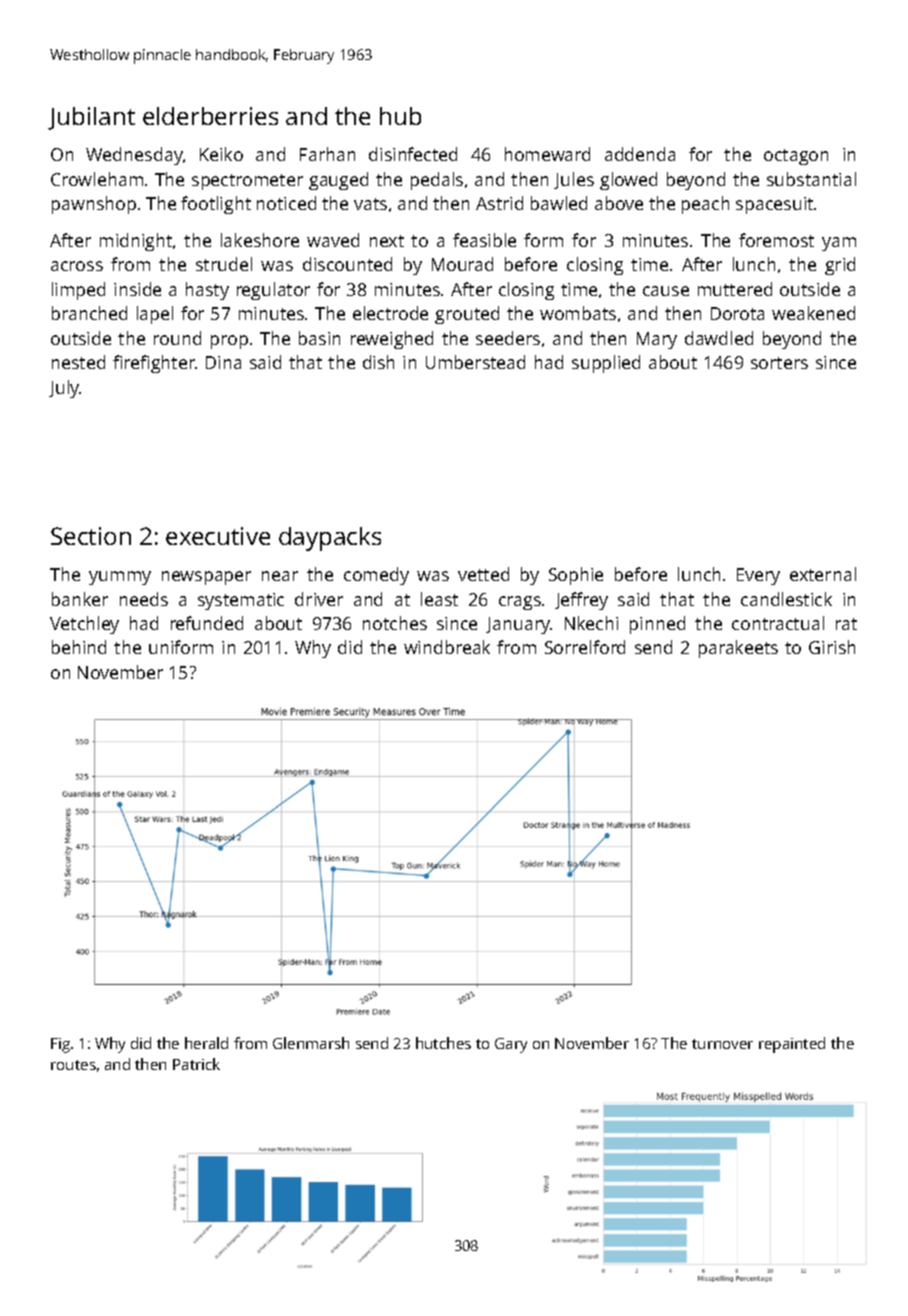  I want to click on branched, so click(89, 313).
